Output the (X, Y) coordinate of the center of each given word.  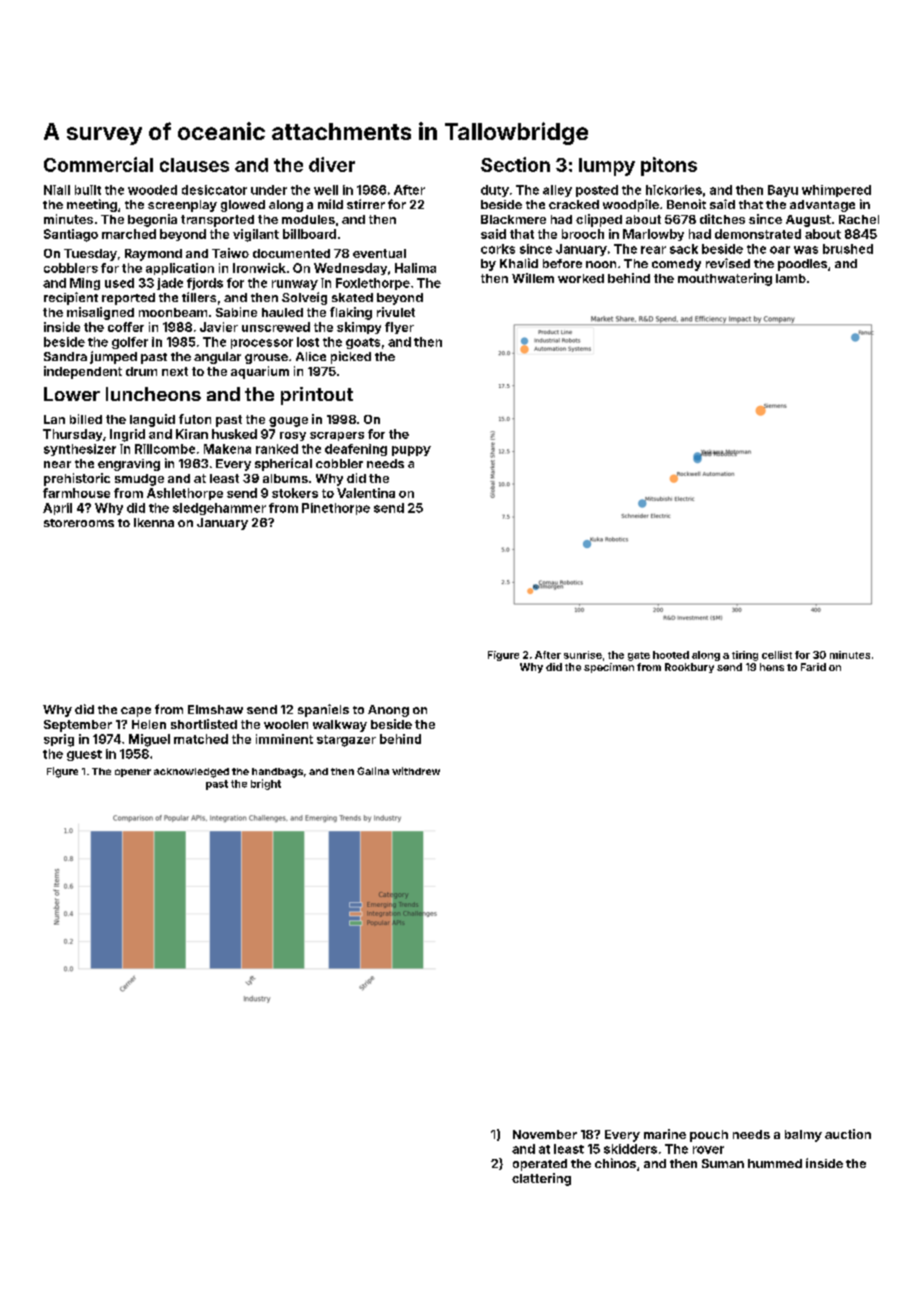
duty (495, 191)
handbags (277, 773)
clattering (541, 1179)
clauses (194, 165)
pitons (669, 166)
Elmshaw (215, 709)
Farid (813, 667)
